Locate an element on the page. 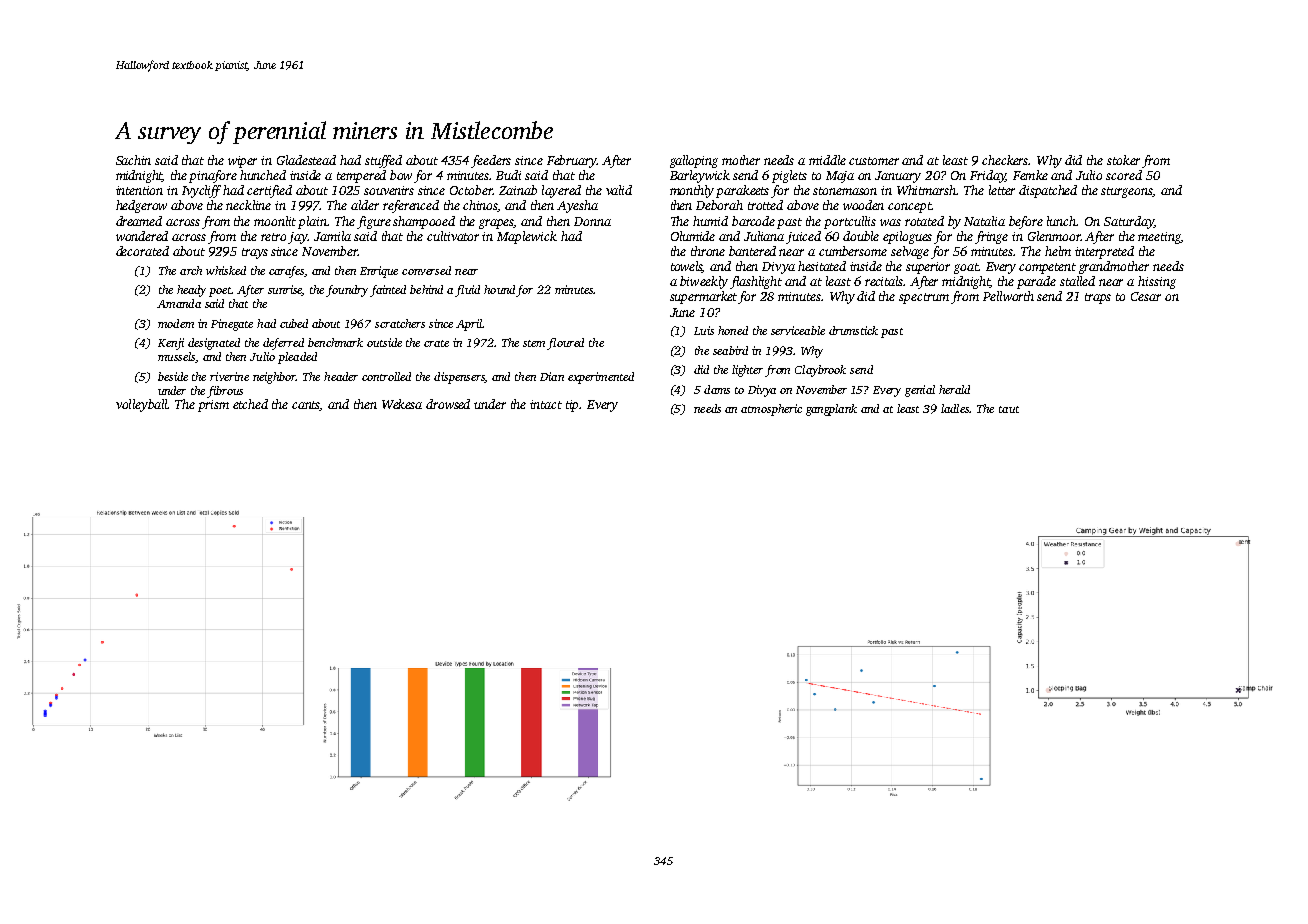 Image resolution: width=1308 pixels, height=924 pixels. beside is located at coordinates (173, 376).
